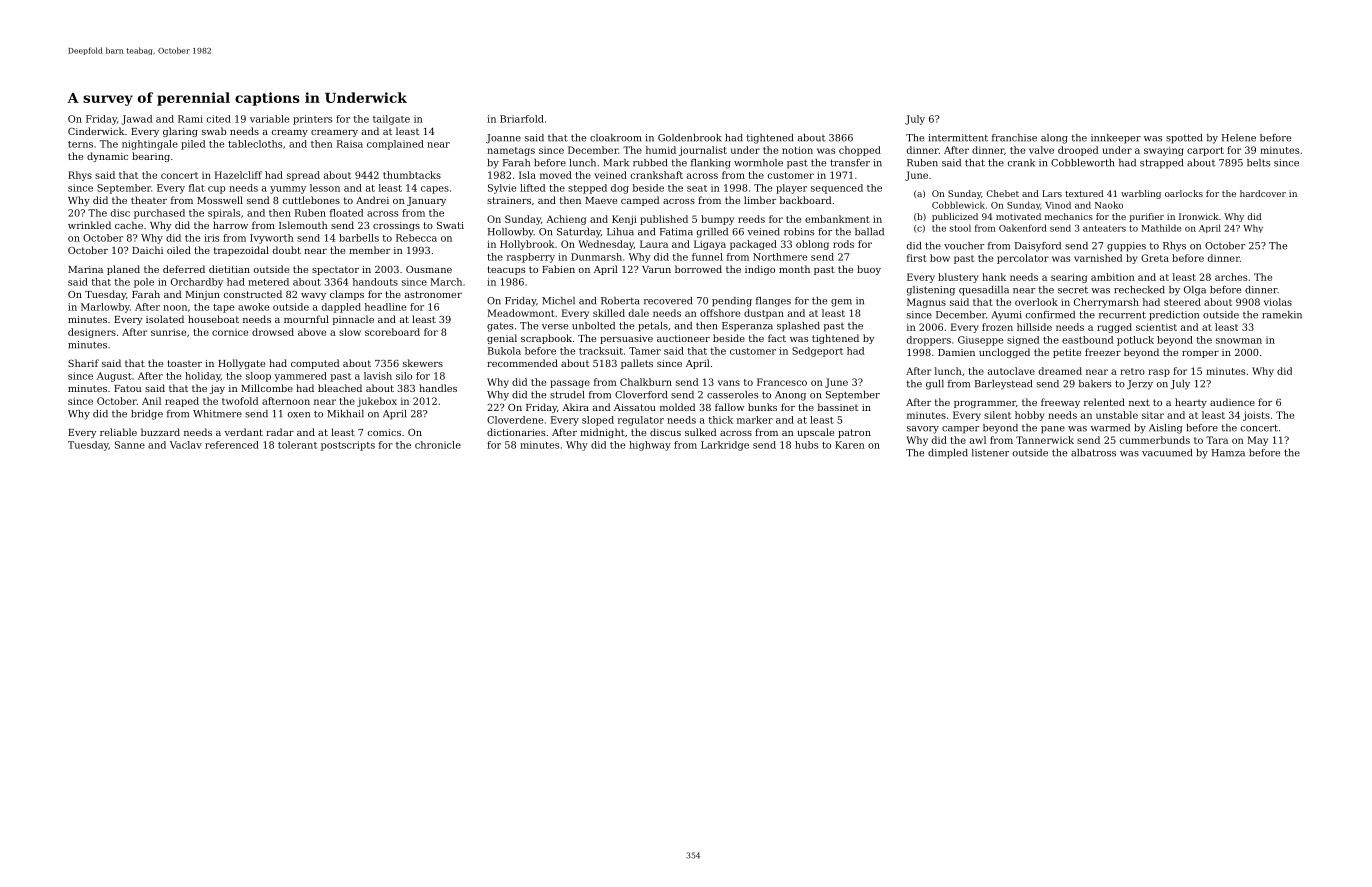 The width and height of the page is (1372, 887). What do you see at coordinates (312, 120) in the page?
I see `printers` at bounding box center [312, 120].
